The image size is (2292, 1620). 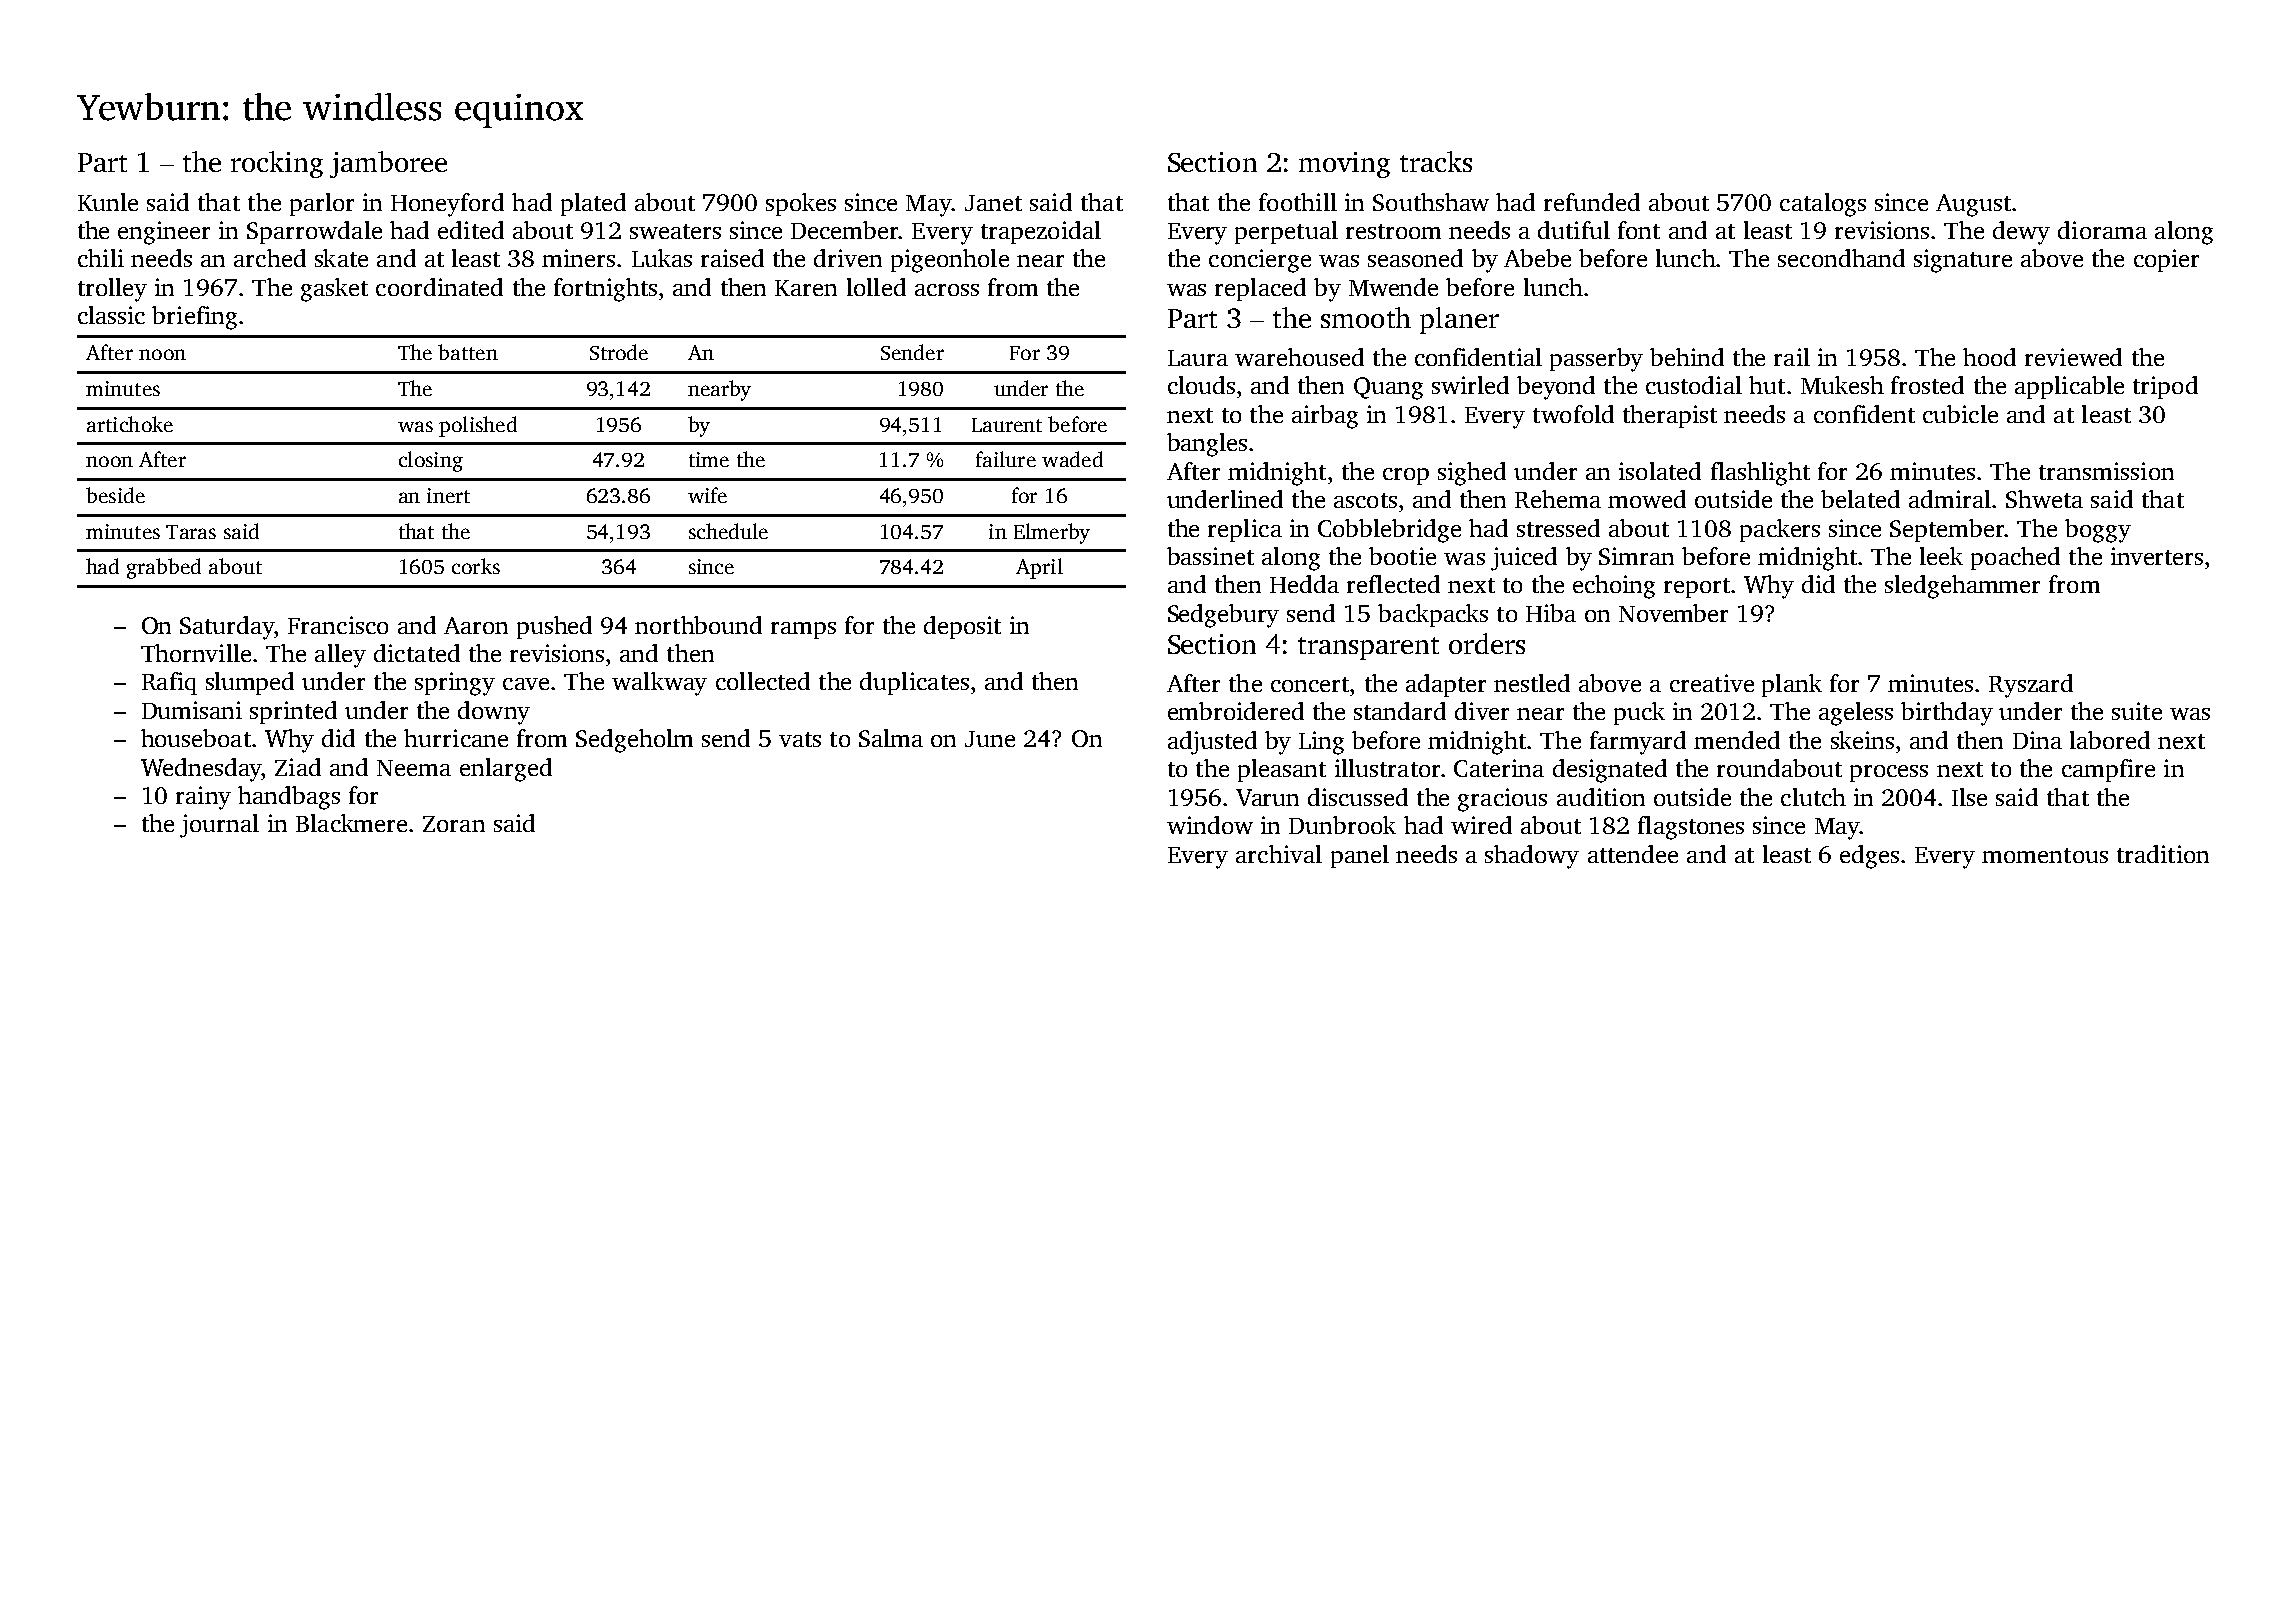 I want to click on duplicates, so click(x=914, y=683).
